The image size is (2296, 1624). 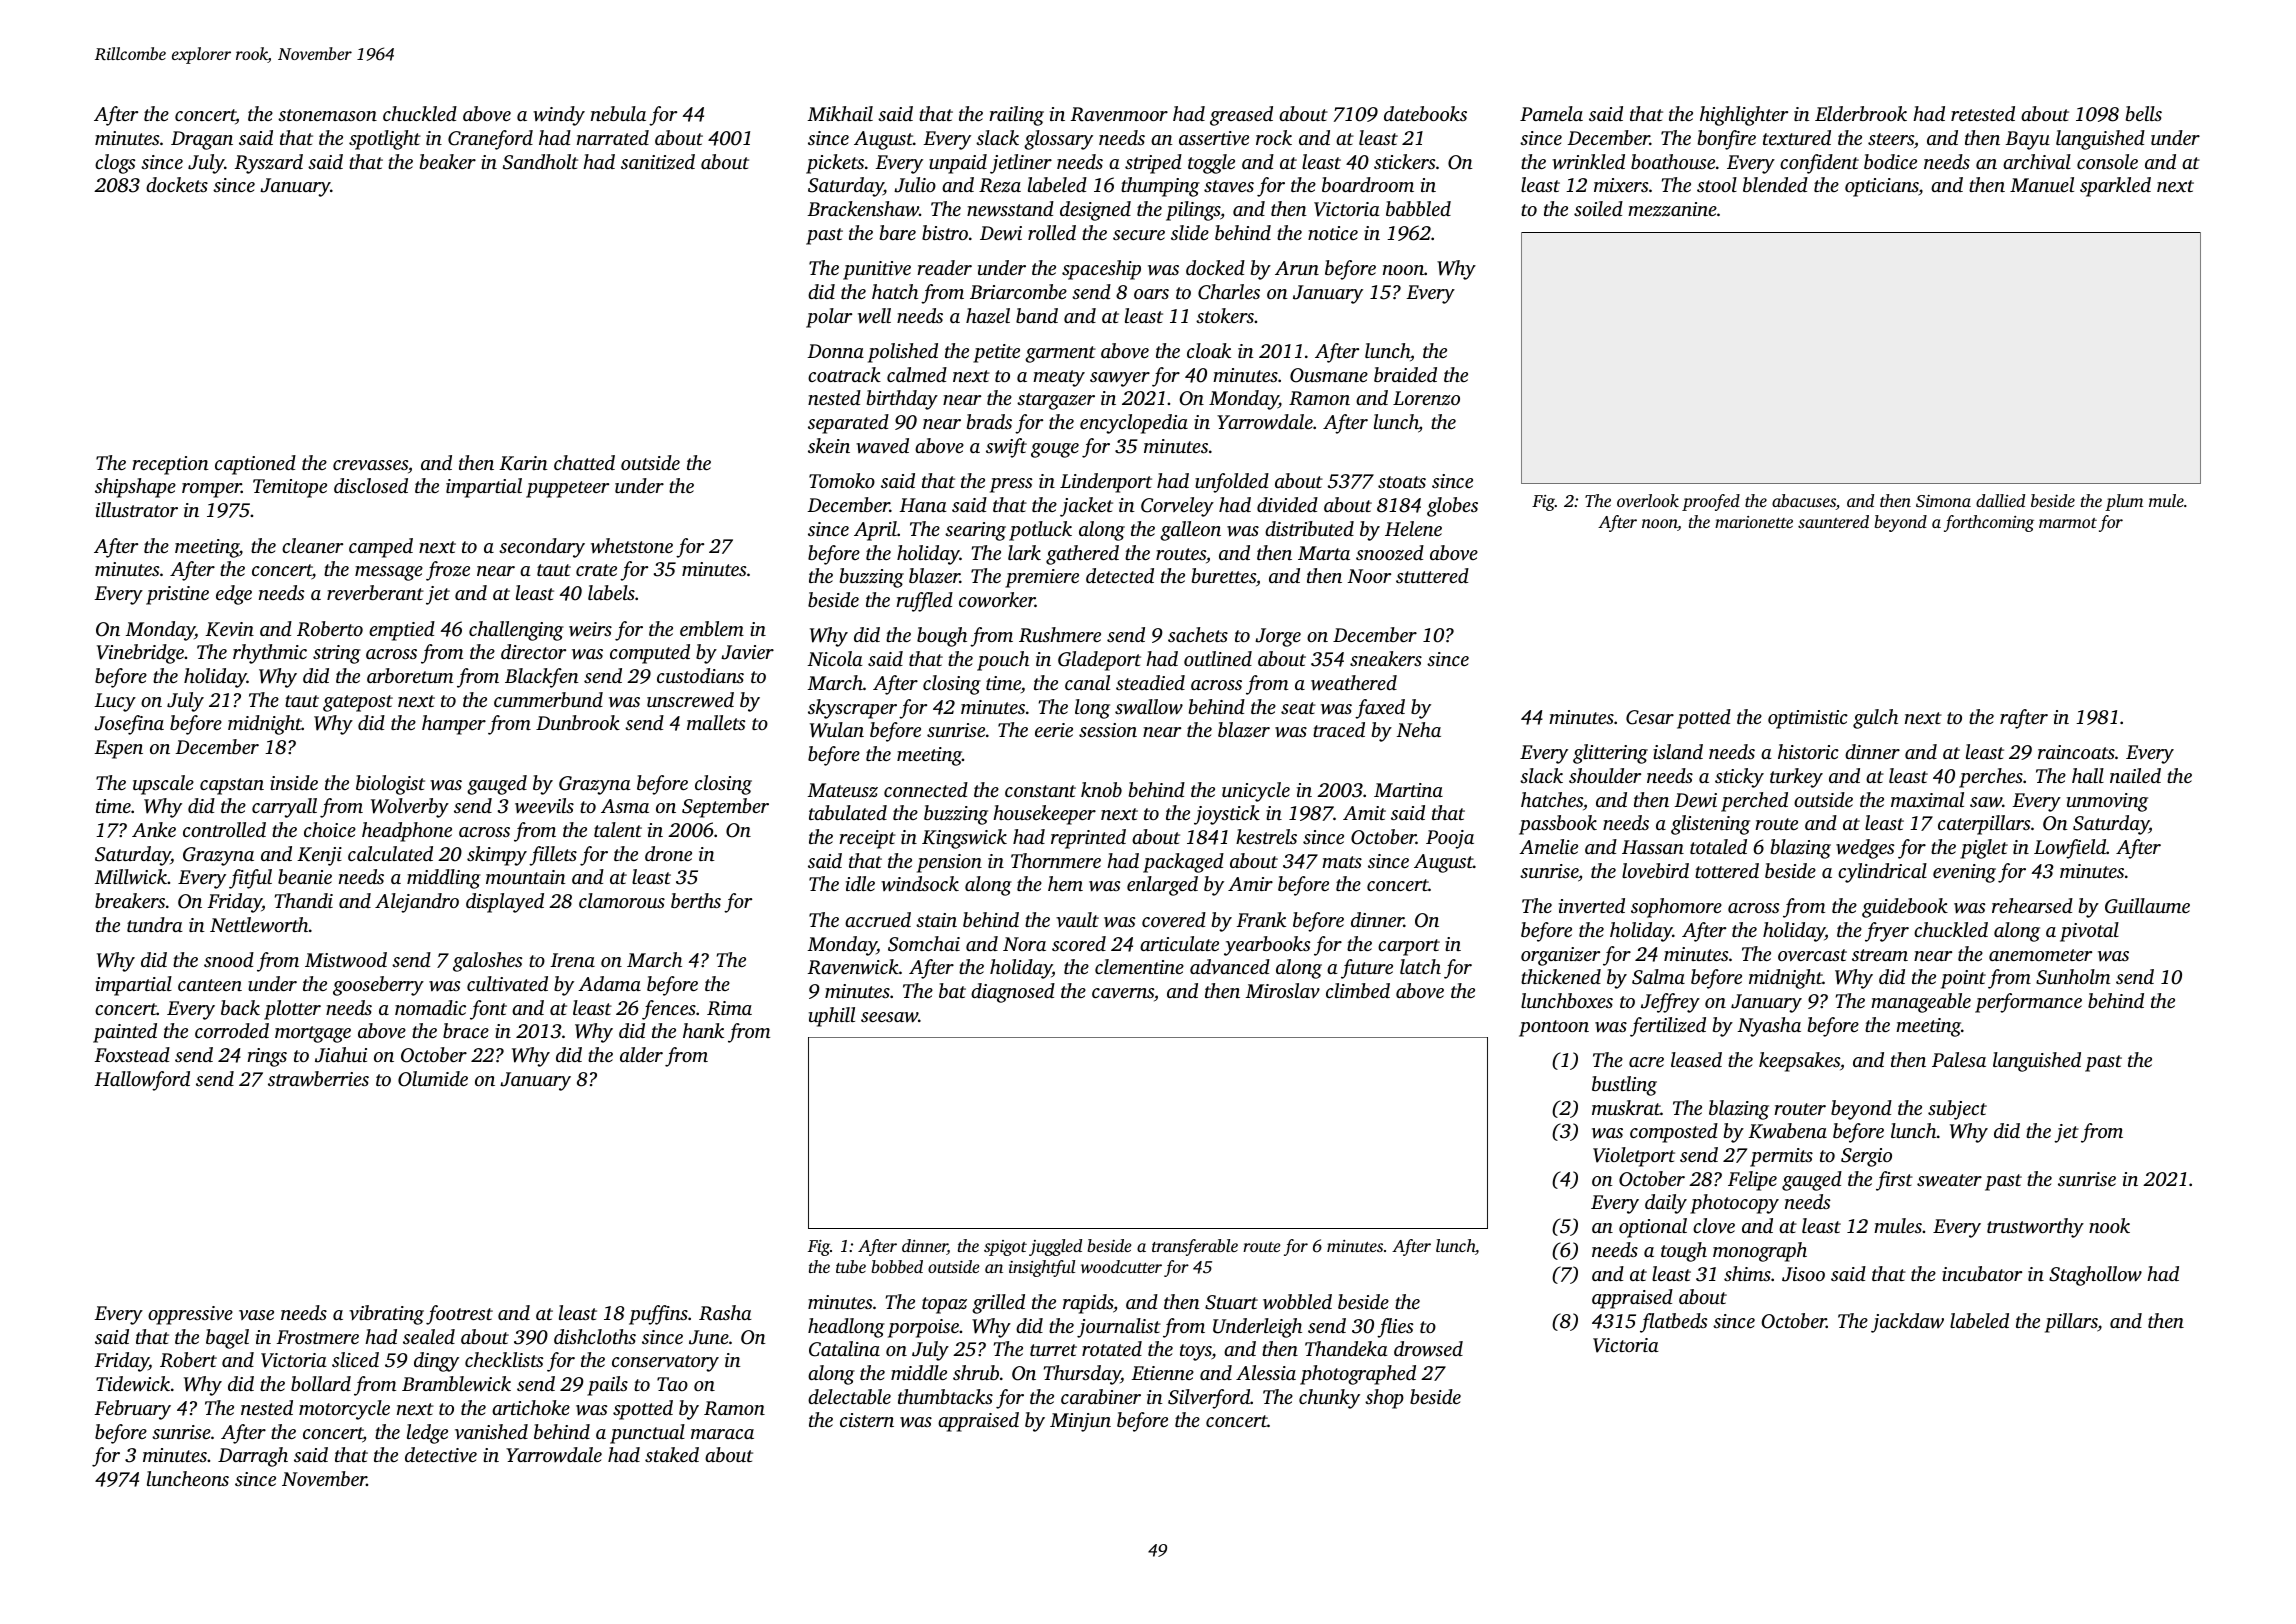 What do you see at coordinates (1358, 990) in the image?
I see `climbed` at bounding box center [1358, 990].
